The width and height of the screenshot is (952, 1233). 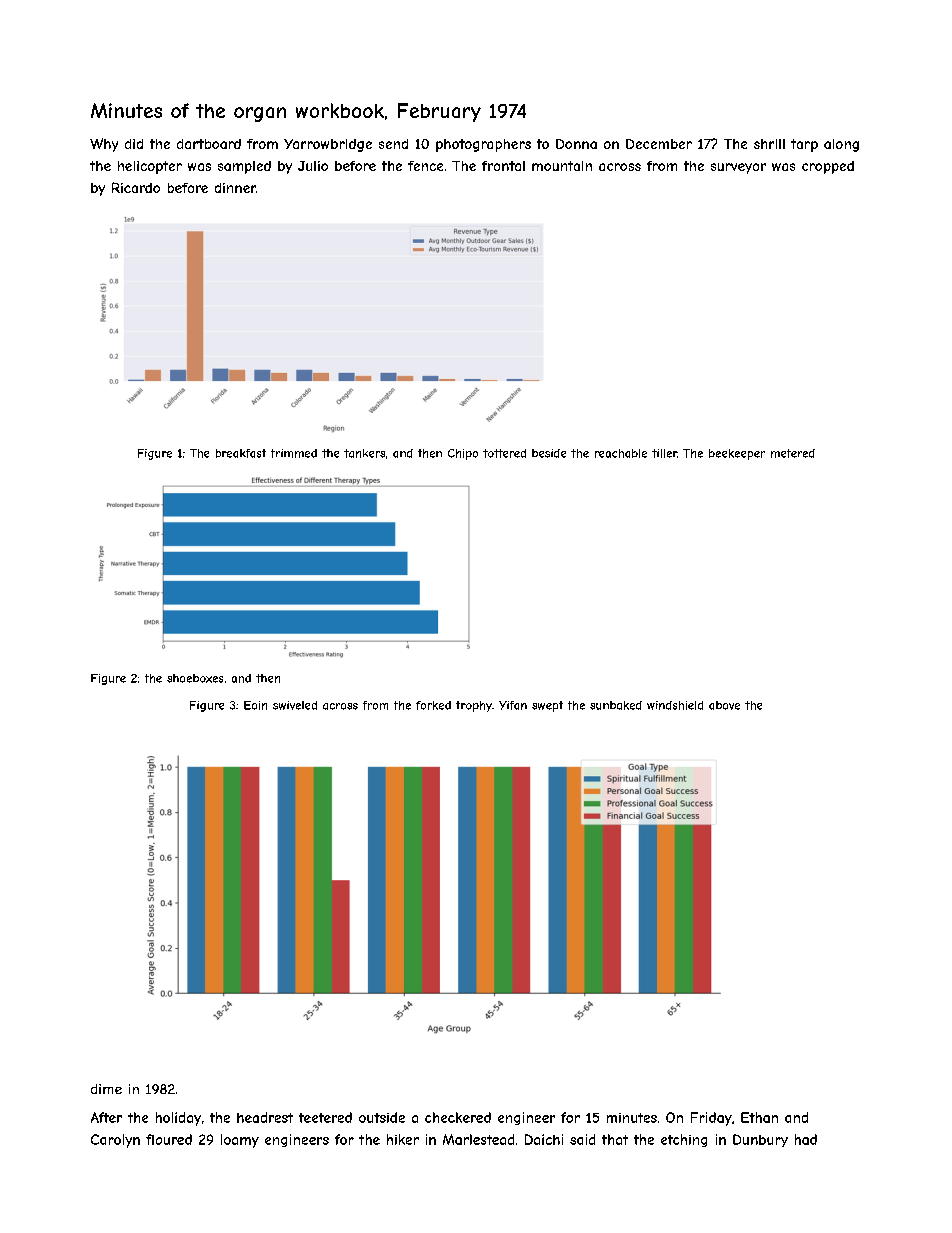 What do you see at coordinates (458, 1117) in the screenshot?
I see `checkered` at bounding box center [458, 1117].
